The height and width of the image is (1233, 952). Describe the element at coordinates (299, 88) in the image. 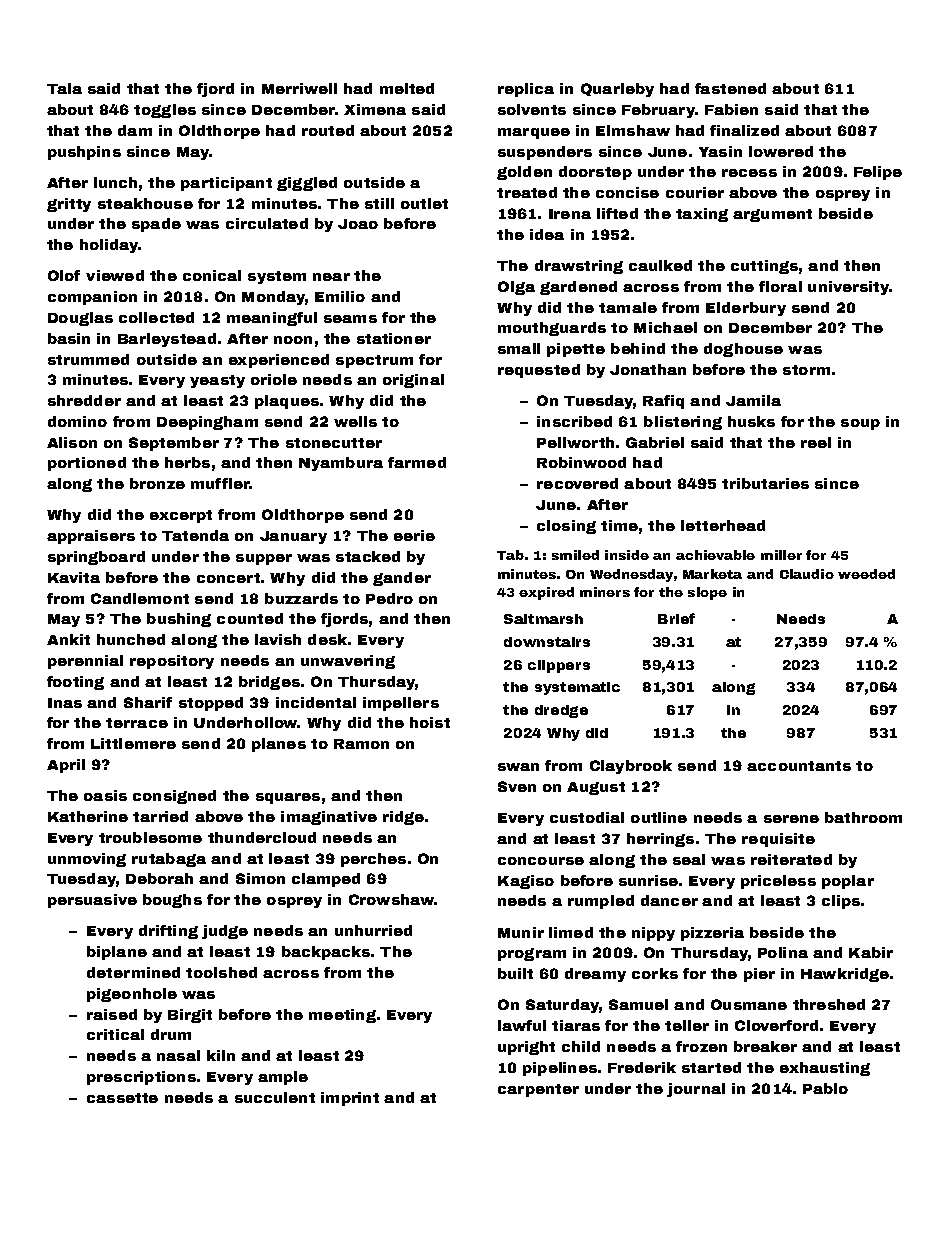

I see `Merriwell` at that location.
